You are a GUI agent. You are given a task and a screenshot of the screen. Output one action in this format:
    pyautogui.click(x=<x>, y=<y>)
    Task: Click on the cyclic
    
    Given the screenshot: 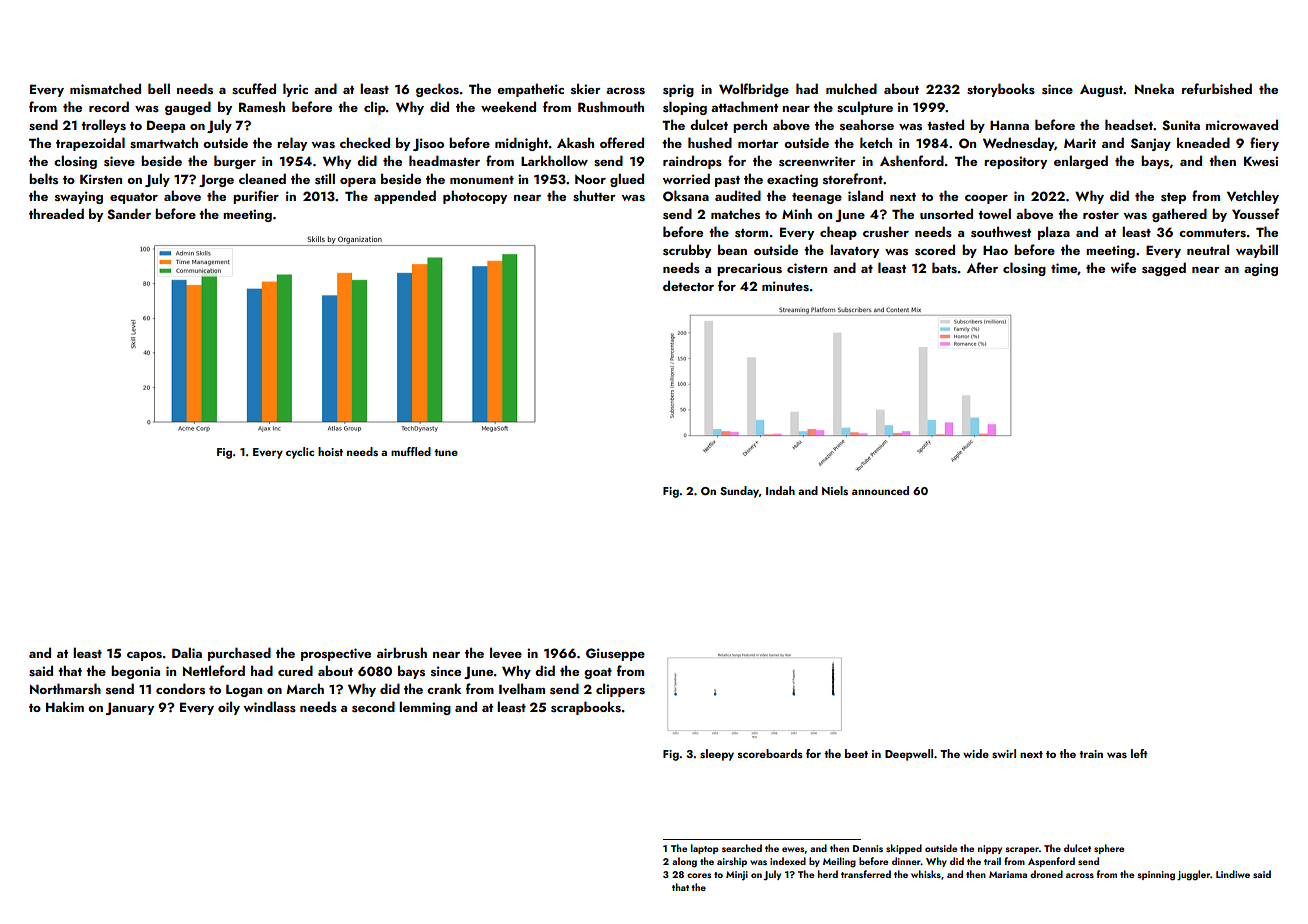 What is the action you would take?
    pyautogui.click(x=300, y=453)
